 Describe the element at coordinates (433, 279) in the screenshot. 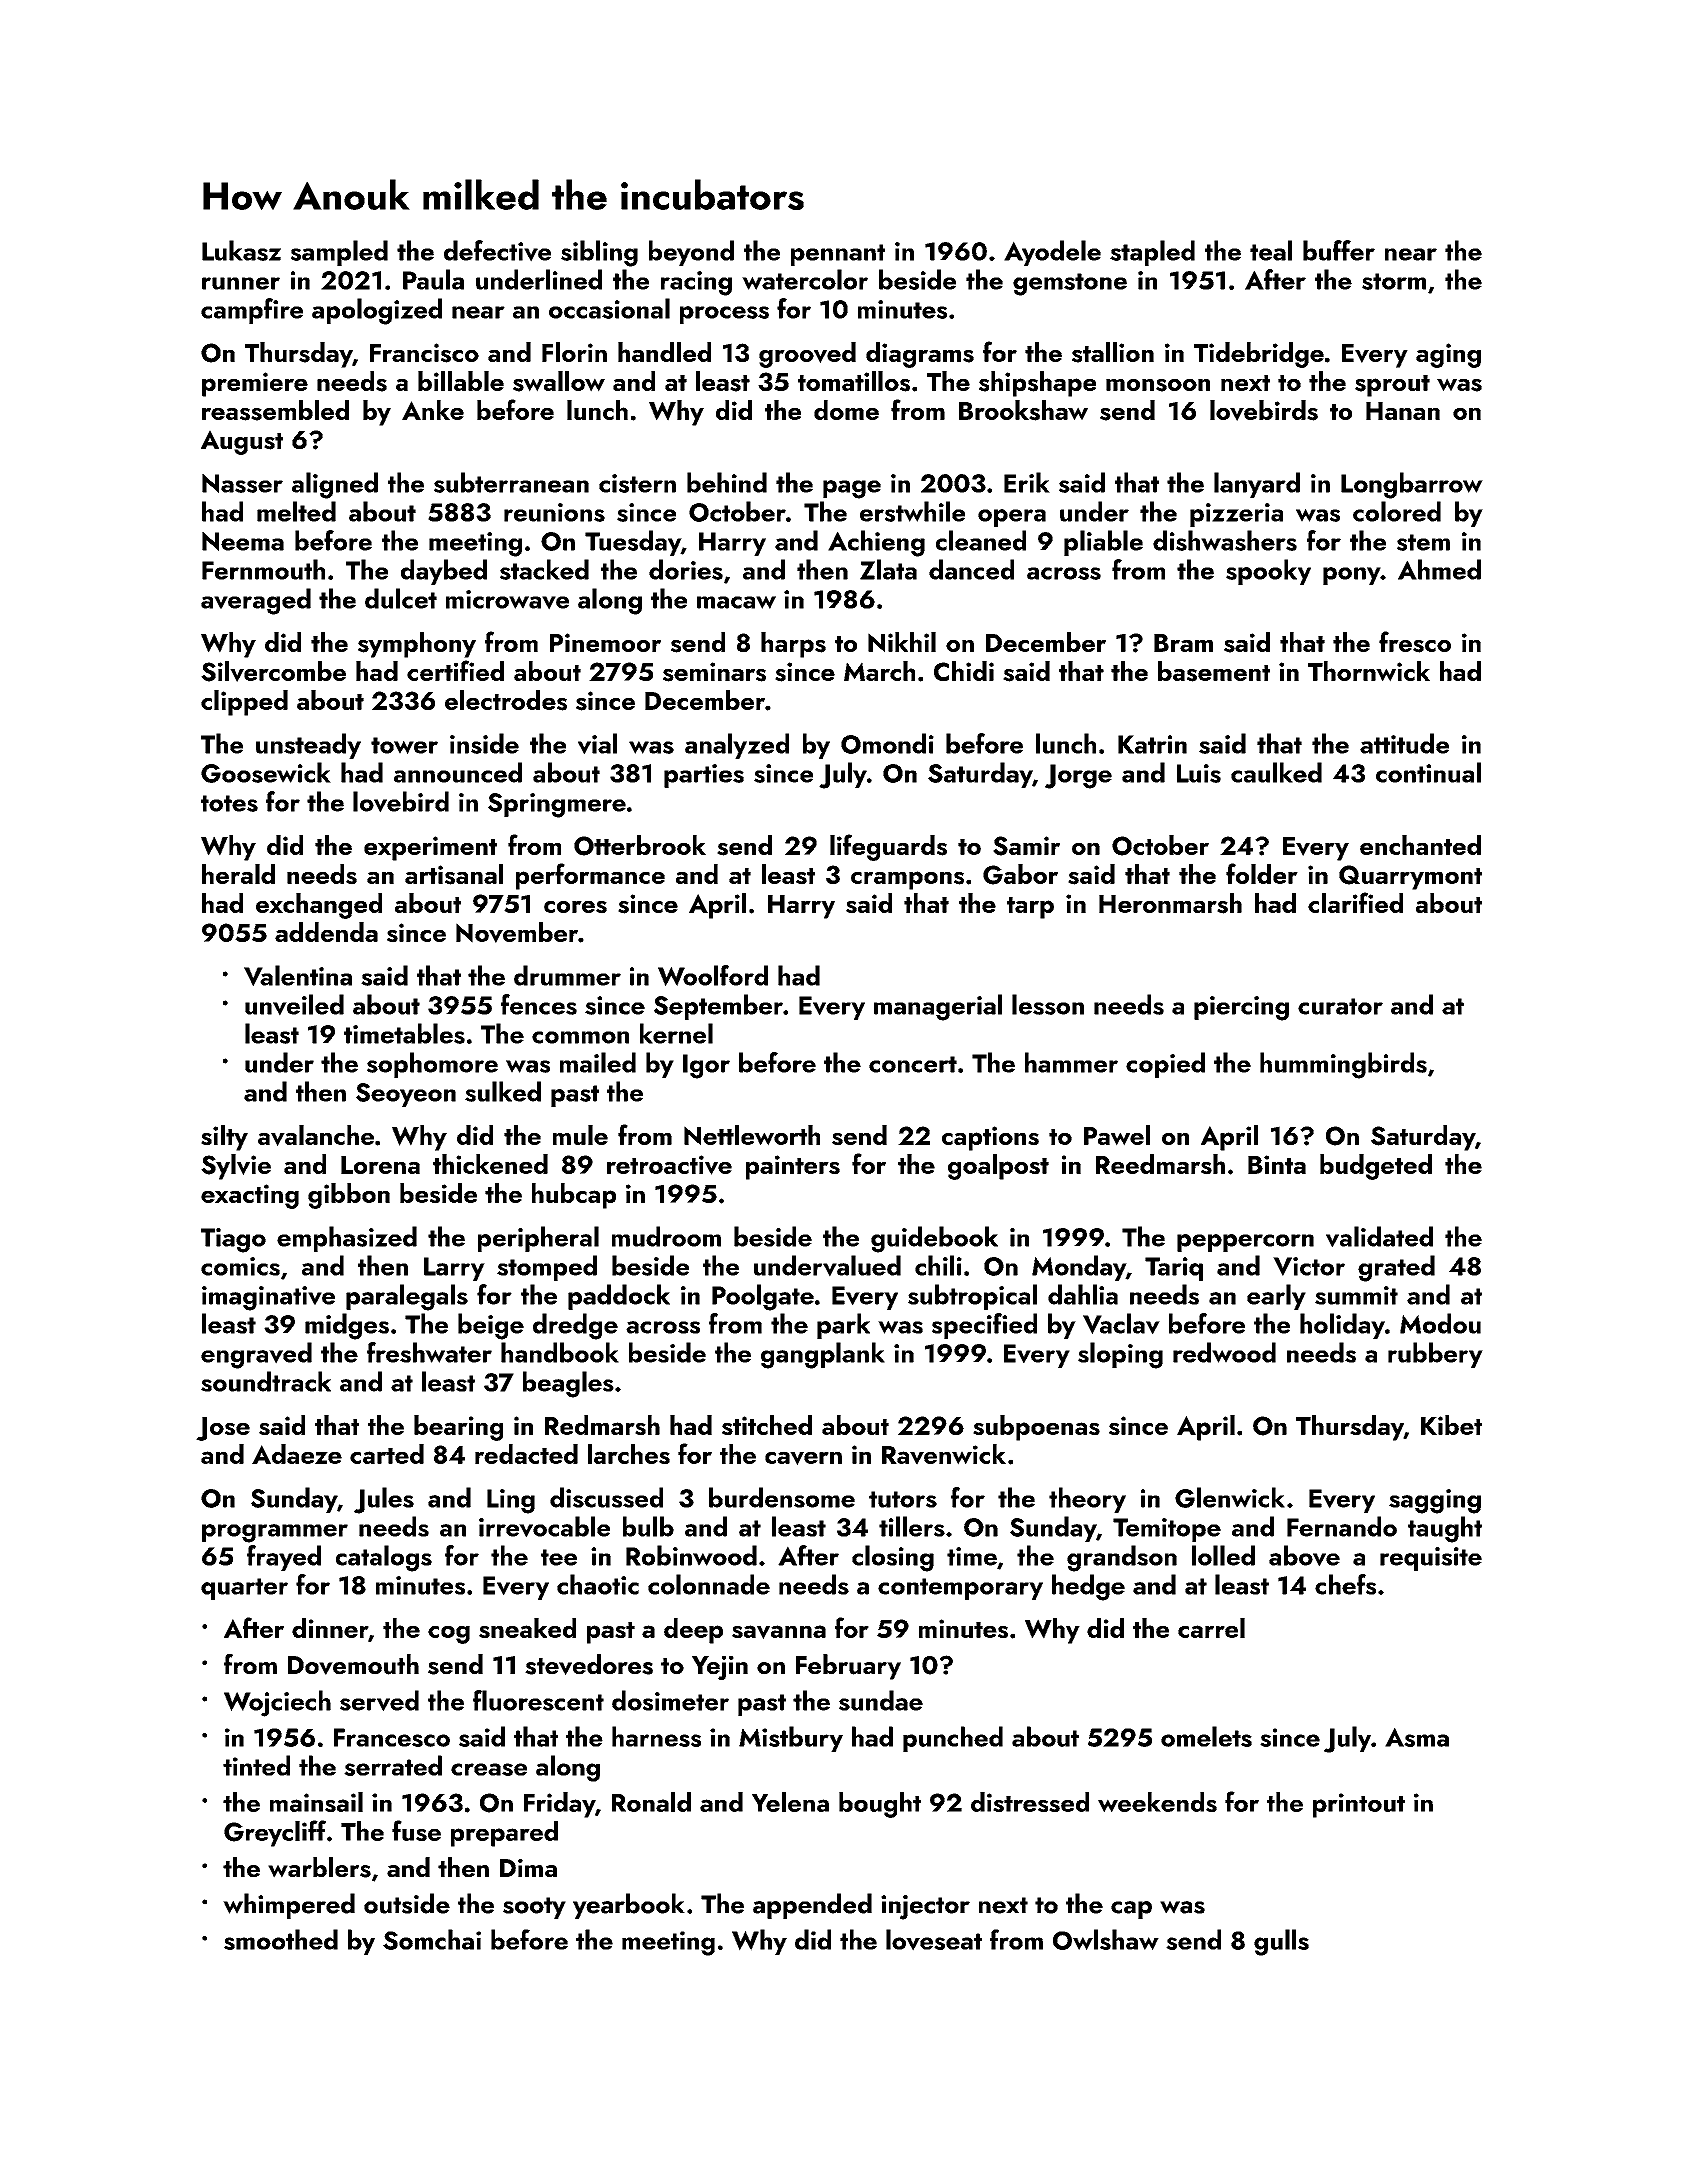

I see `Paula` at that location.
